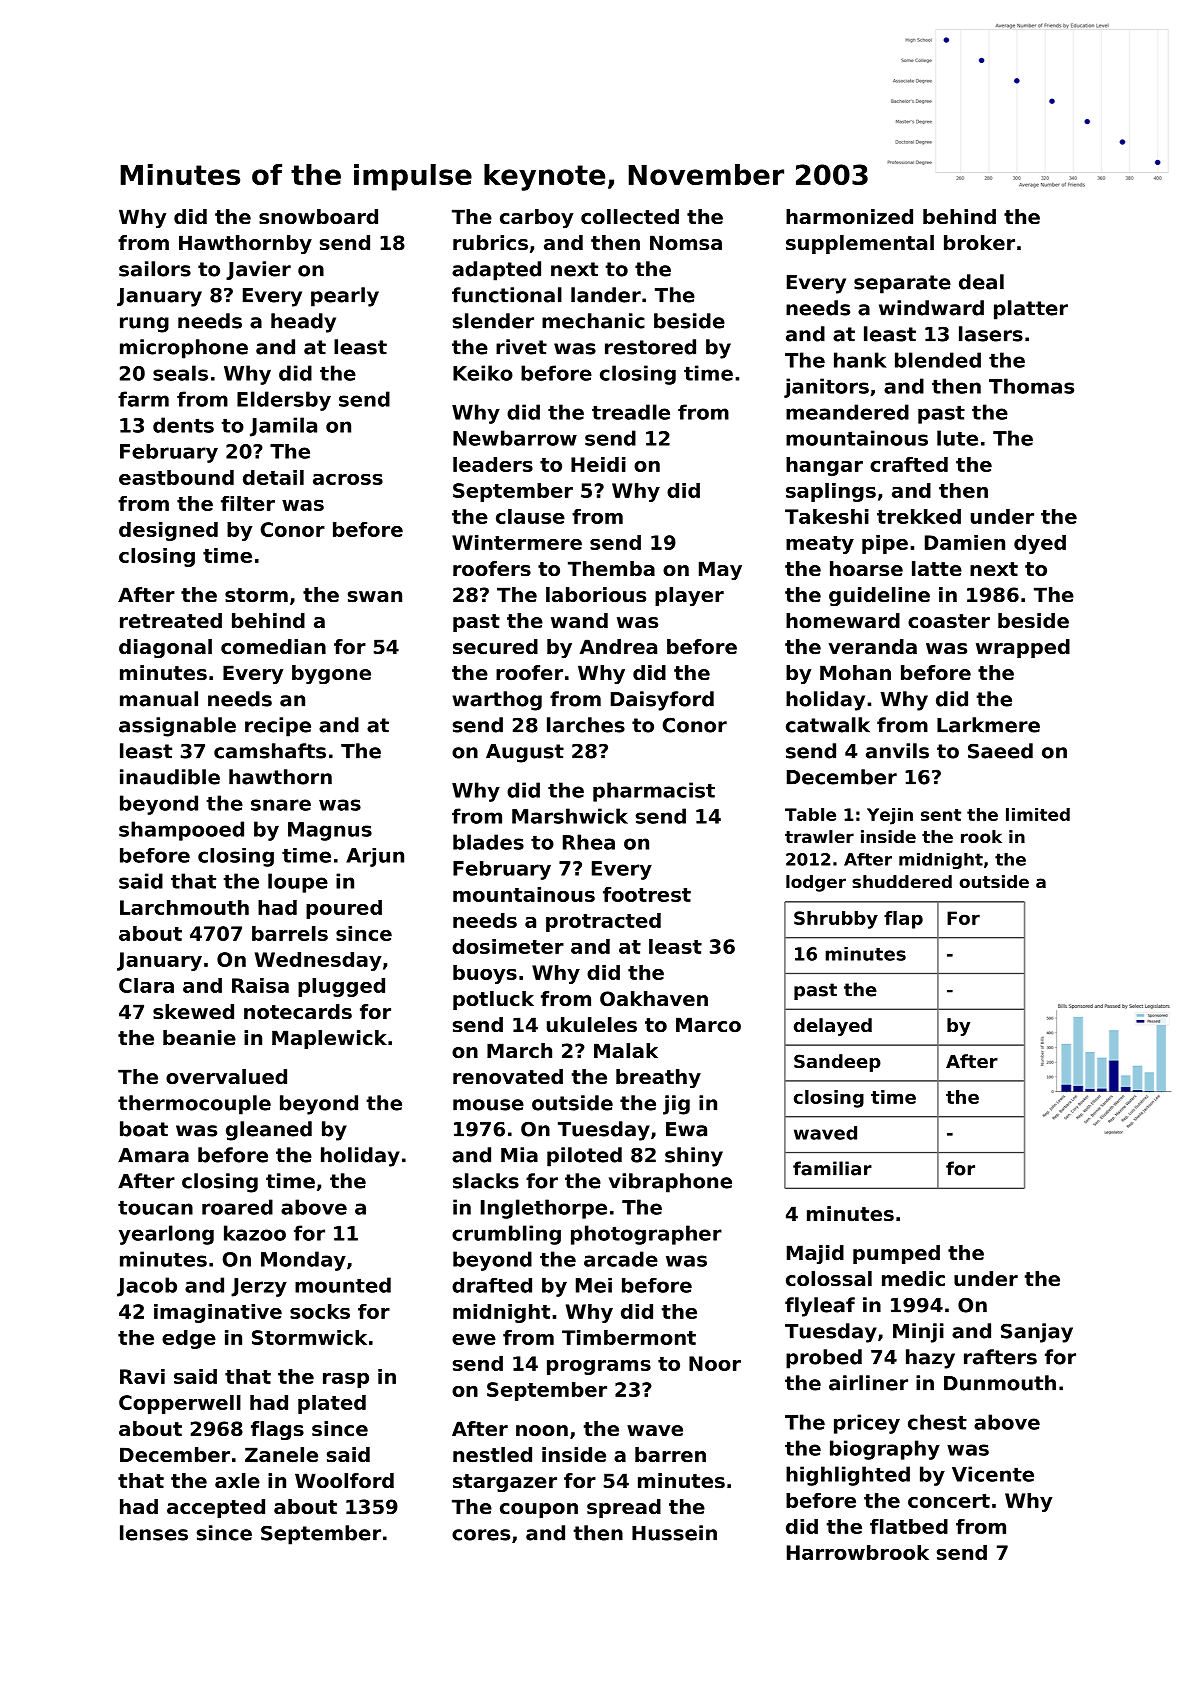  What do you see at coordinates (860, 244) in the screenshot?
I see `supplemental` at bounding box center [860, 244].
